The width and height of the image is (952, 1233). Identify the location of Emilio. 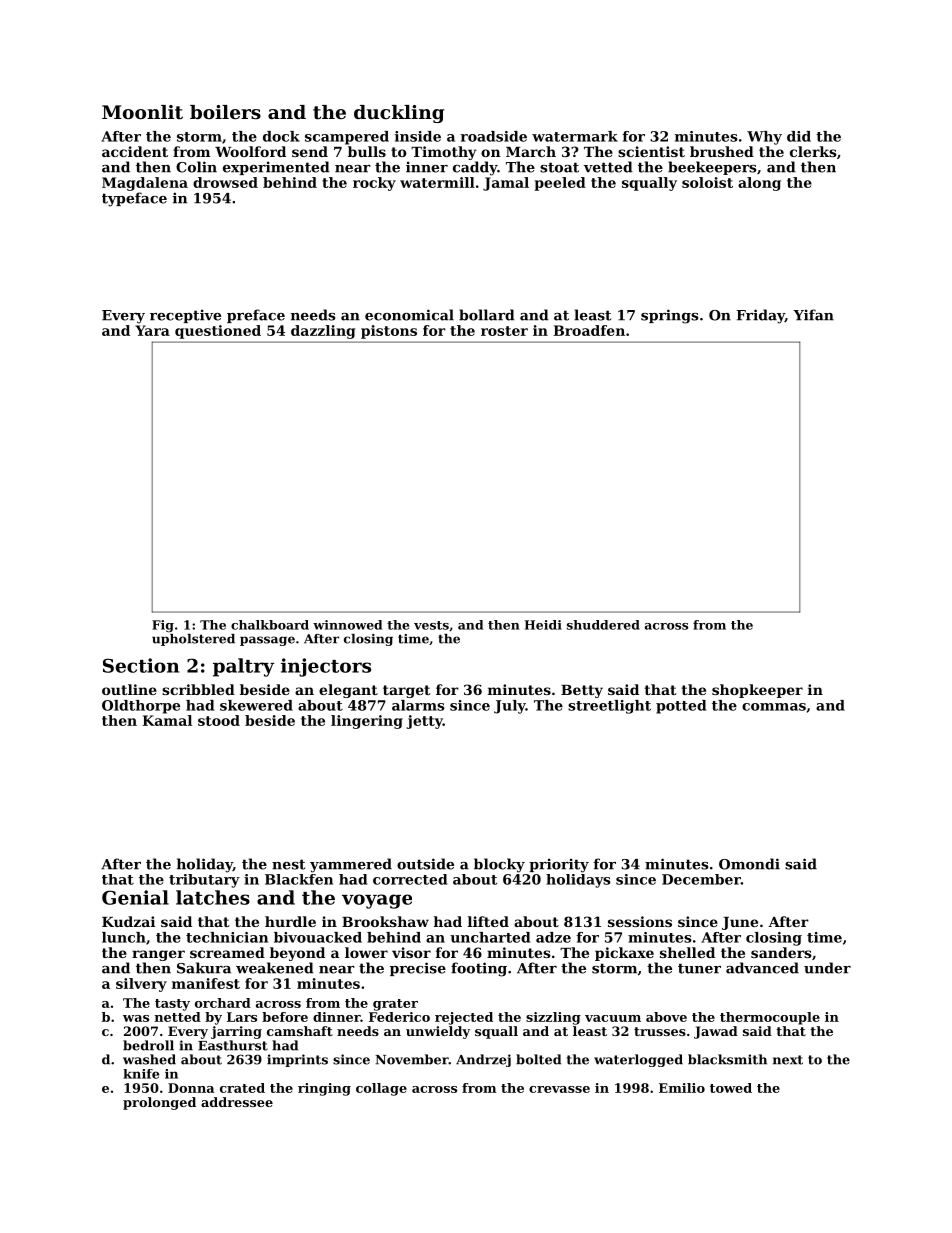
(682, 1088).
